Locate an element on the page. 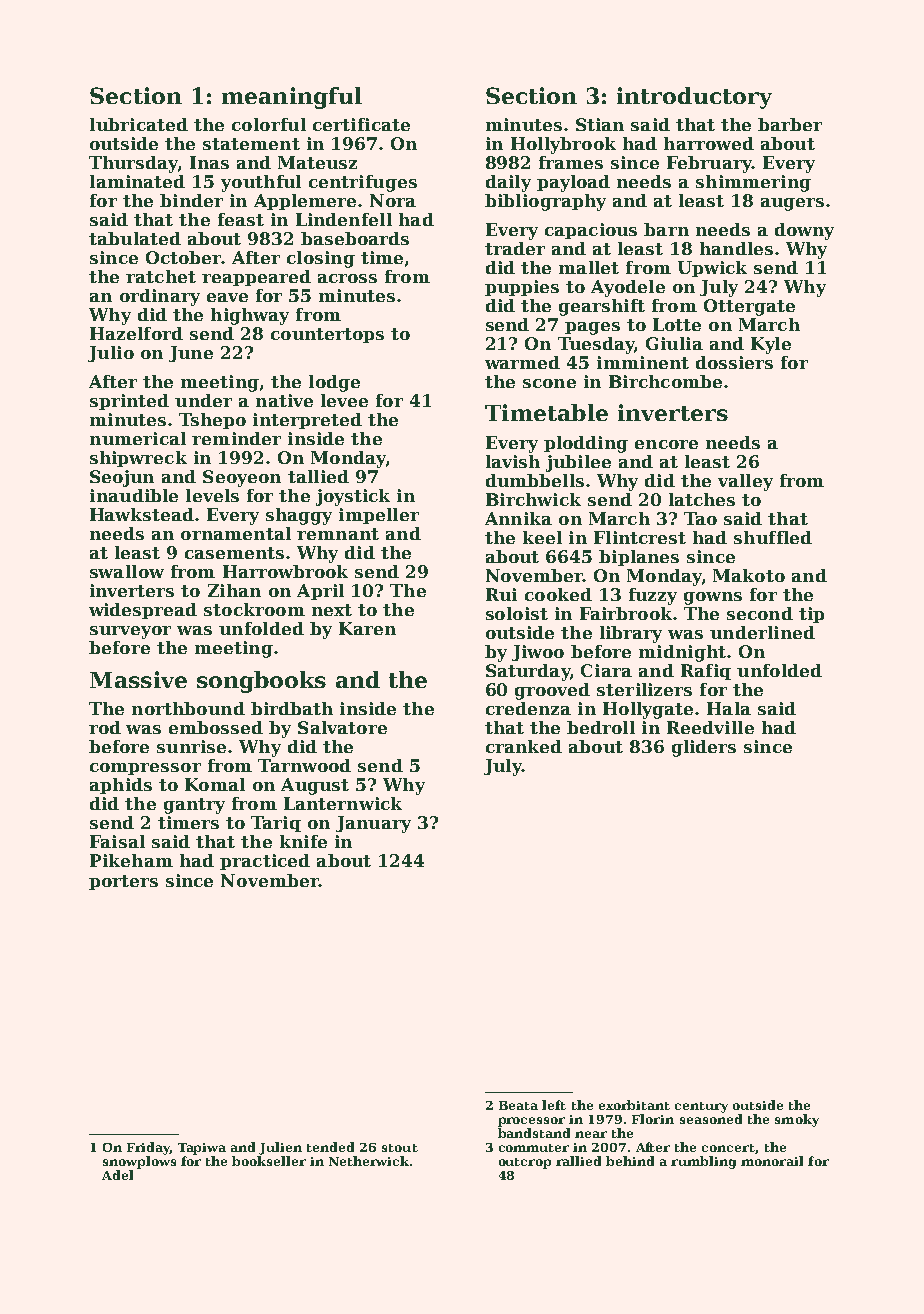 The height and width of the image is (1314, 924). tip is located at coordinates (811, 615).
